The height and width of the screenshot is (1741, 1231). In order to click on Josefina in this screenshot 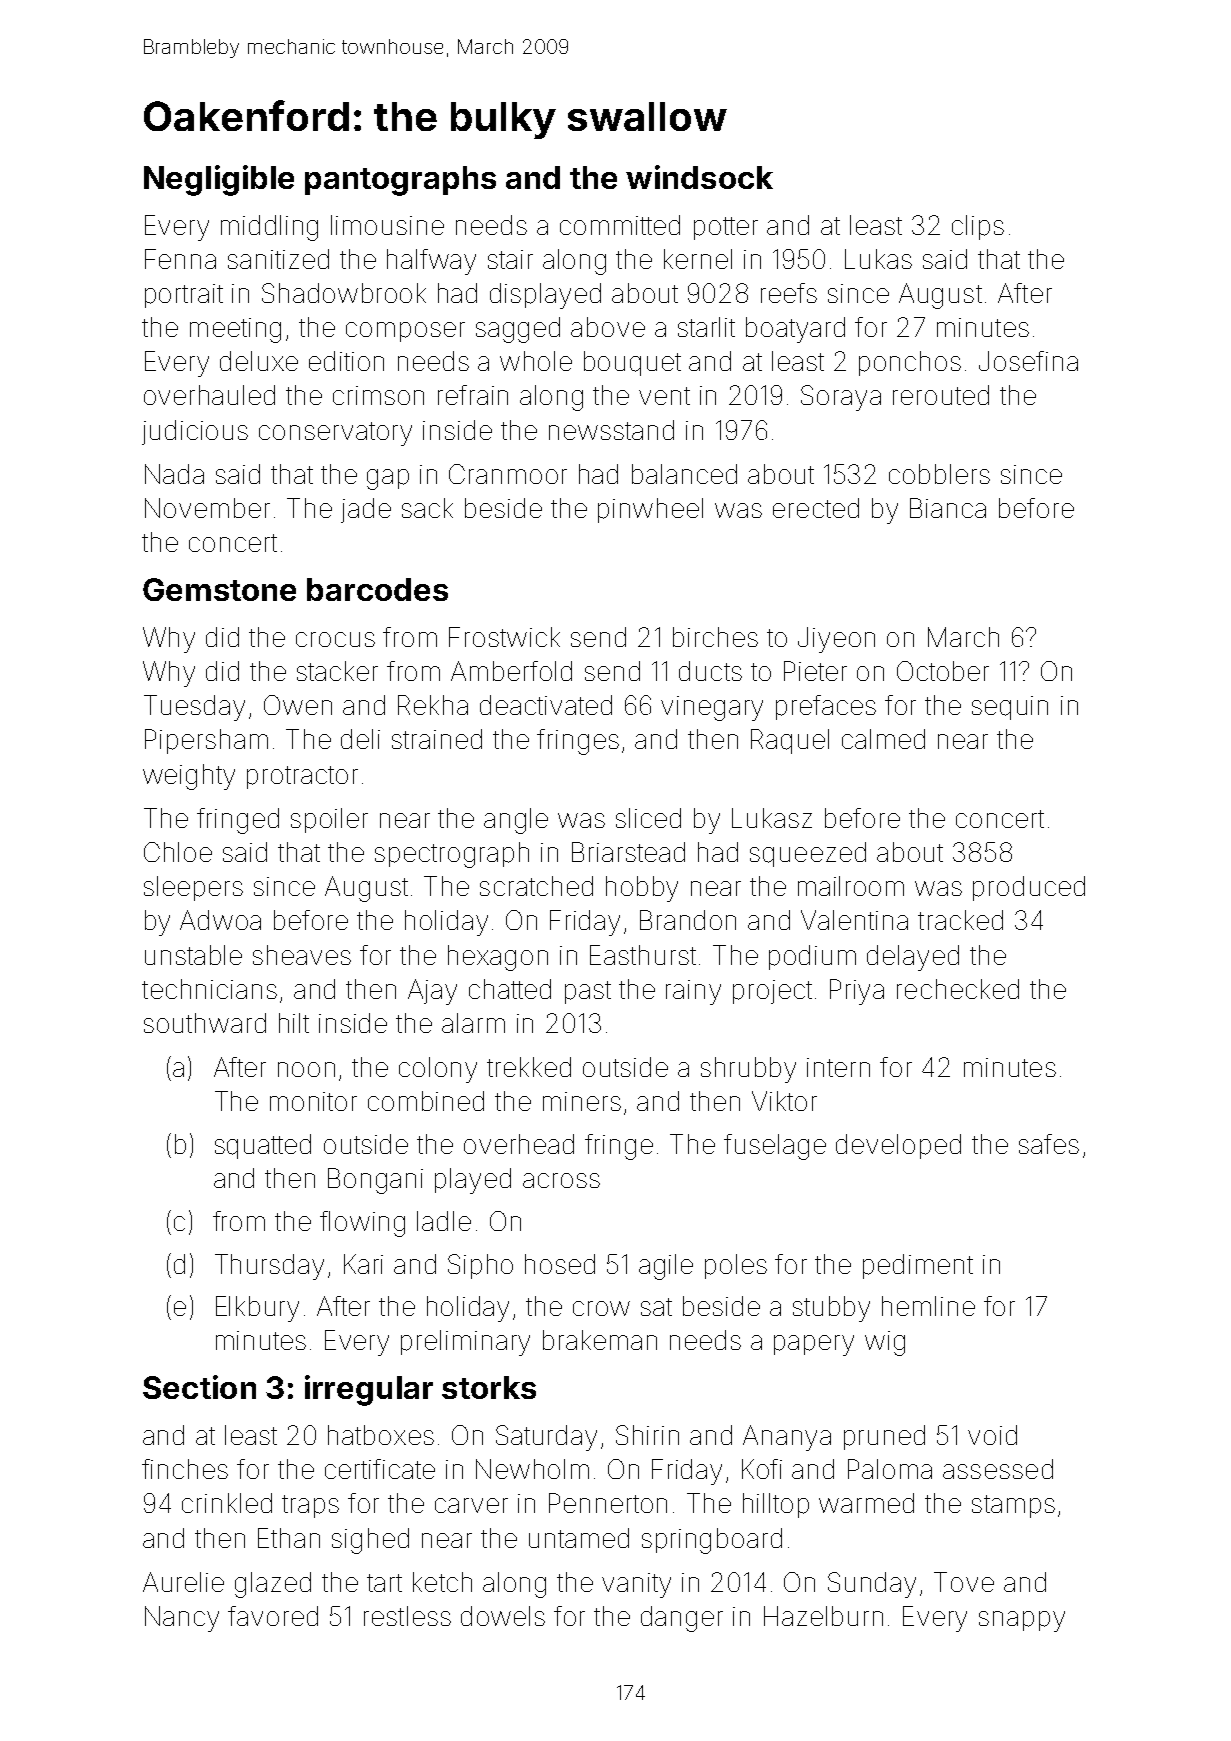, I will do `click(1028, 361)`.
